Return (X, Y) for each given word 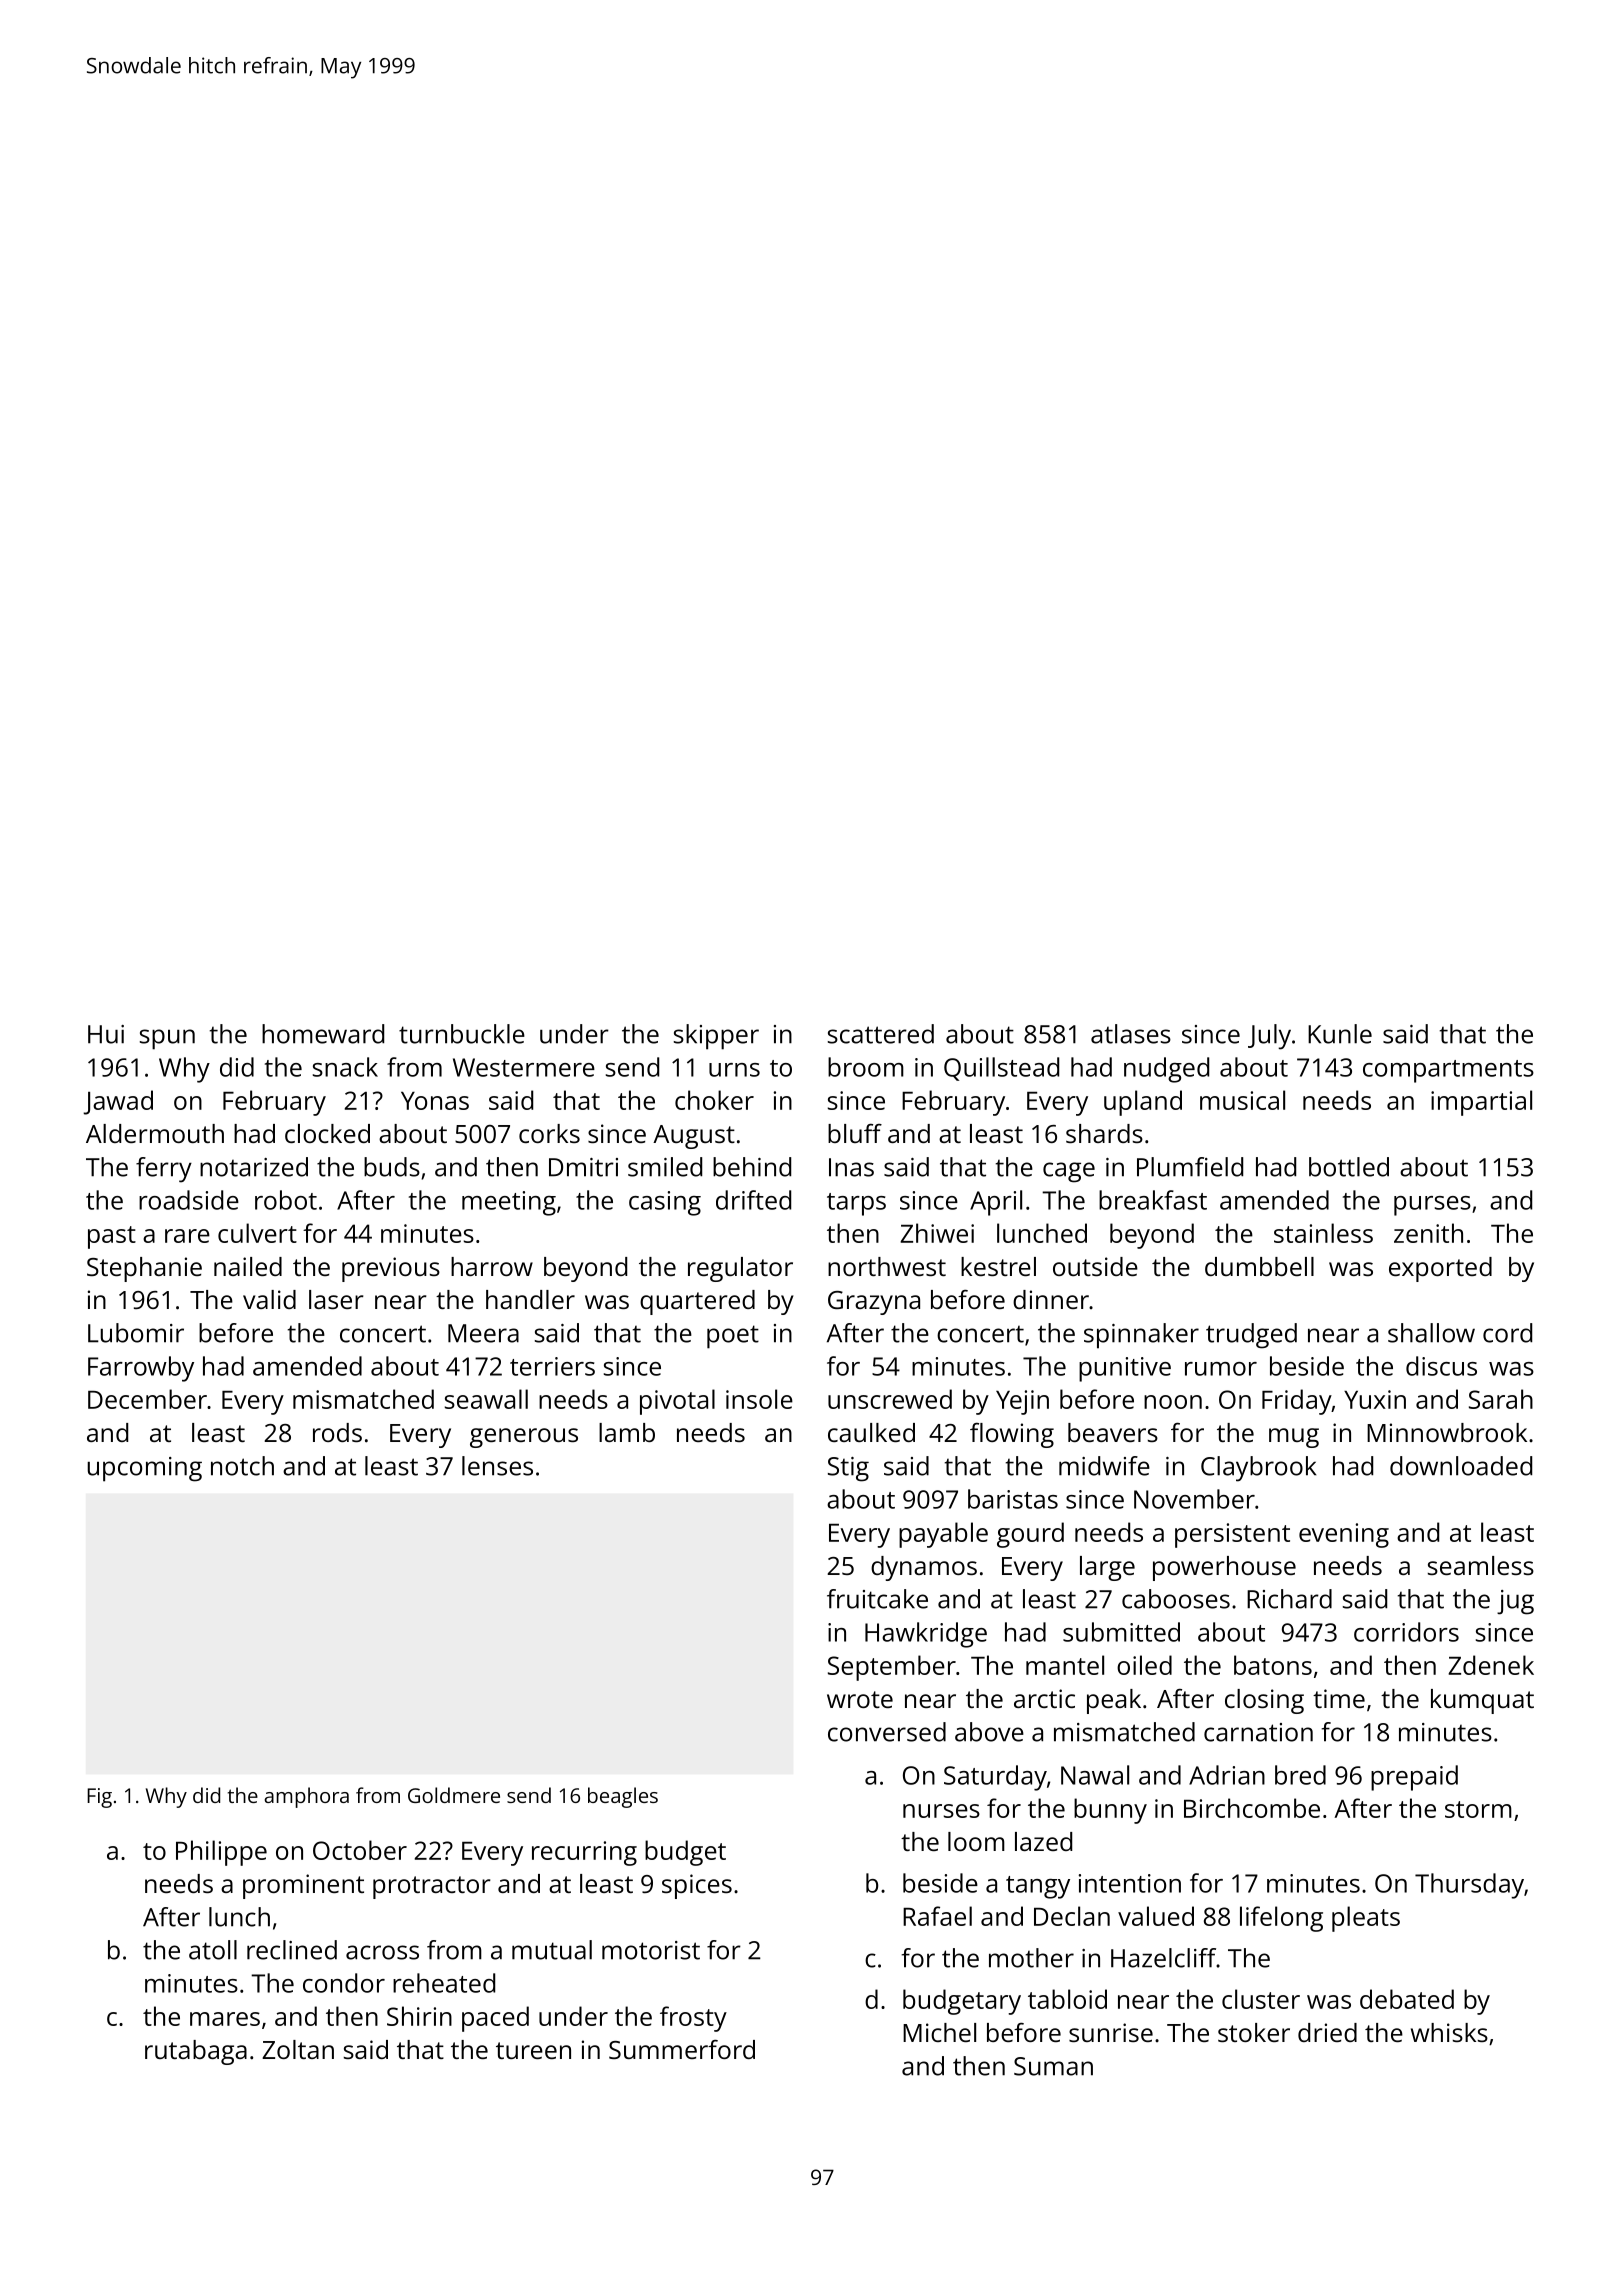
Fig (99, 1798)
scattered (881, 1034)
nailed (248, 1266)
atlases (1131, 1034)
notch (242, 1466)
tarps (856, 1204)
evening (1344, 1535)
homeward (323, 1034)
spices (697, 1886)
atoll (213, 1950)
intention (1130, 1883)
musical (1242, 1100)
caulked (871, 1432)
